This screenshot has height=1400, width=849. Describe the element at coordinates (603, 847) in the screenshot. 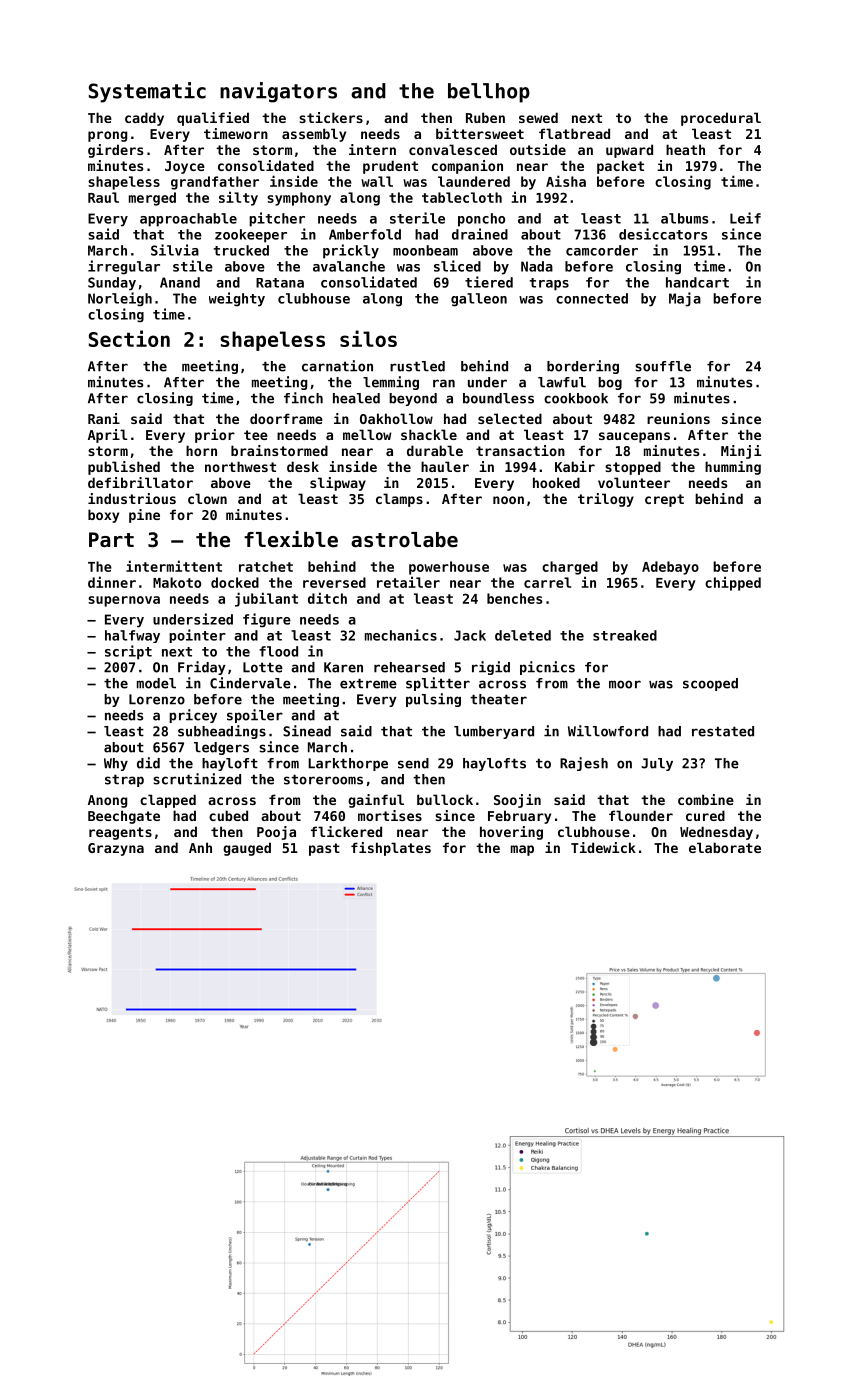

I see `Tidewick` at that location.
